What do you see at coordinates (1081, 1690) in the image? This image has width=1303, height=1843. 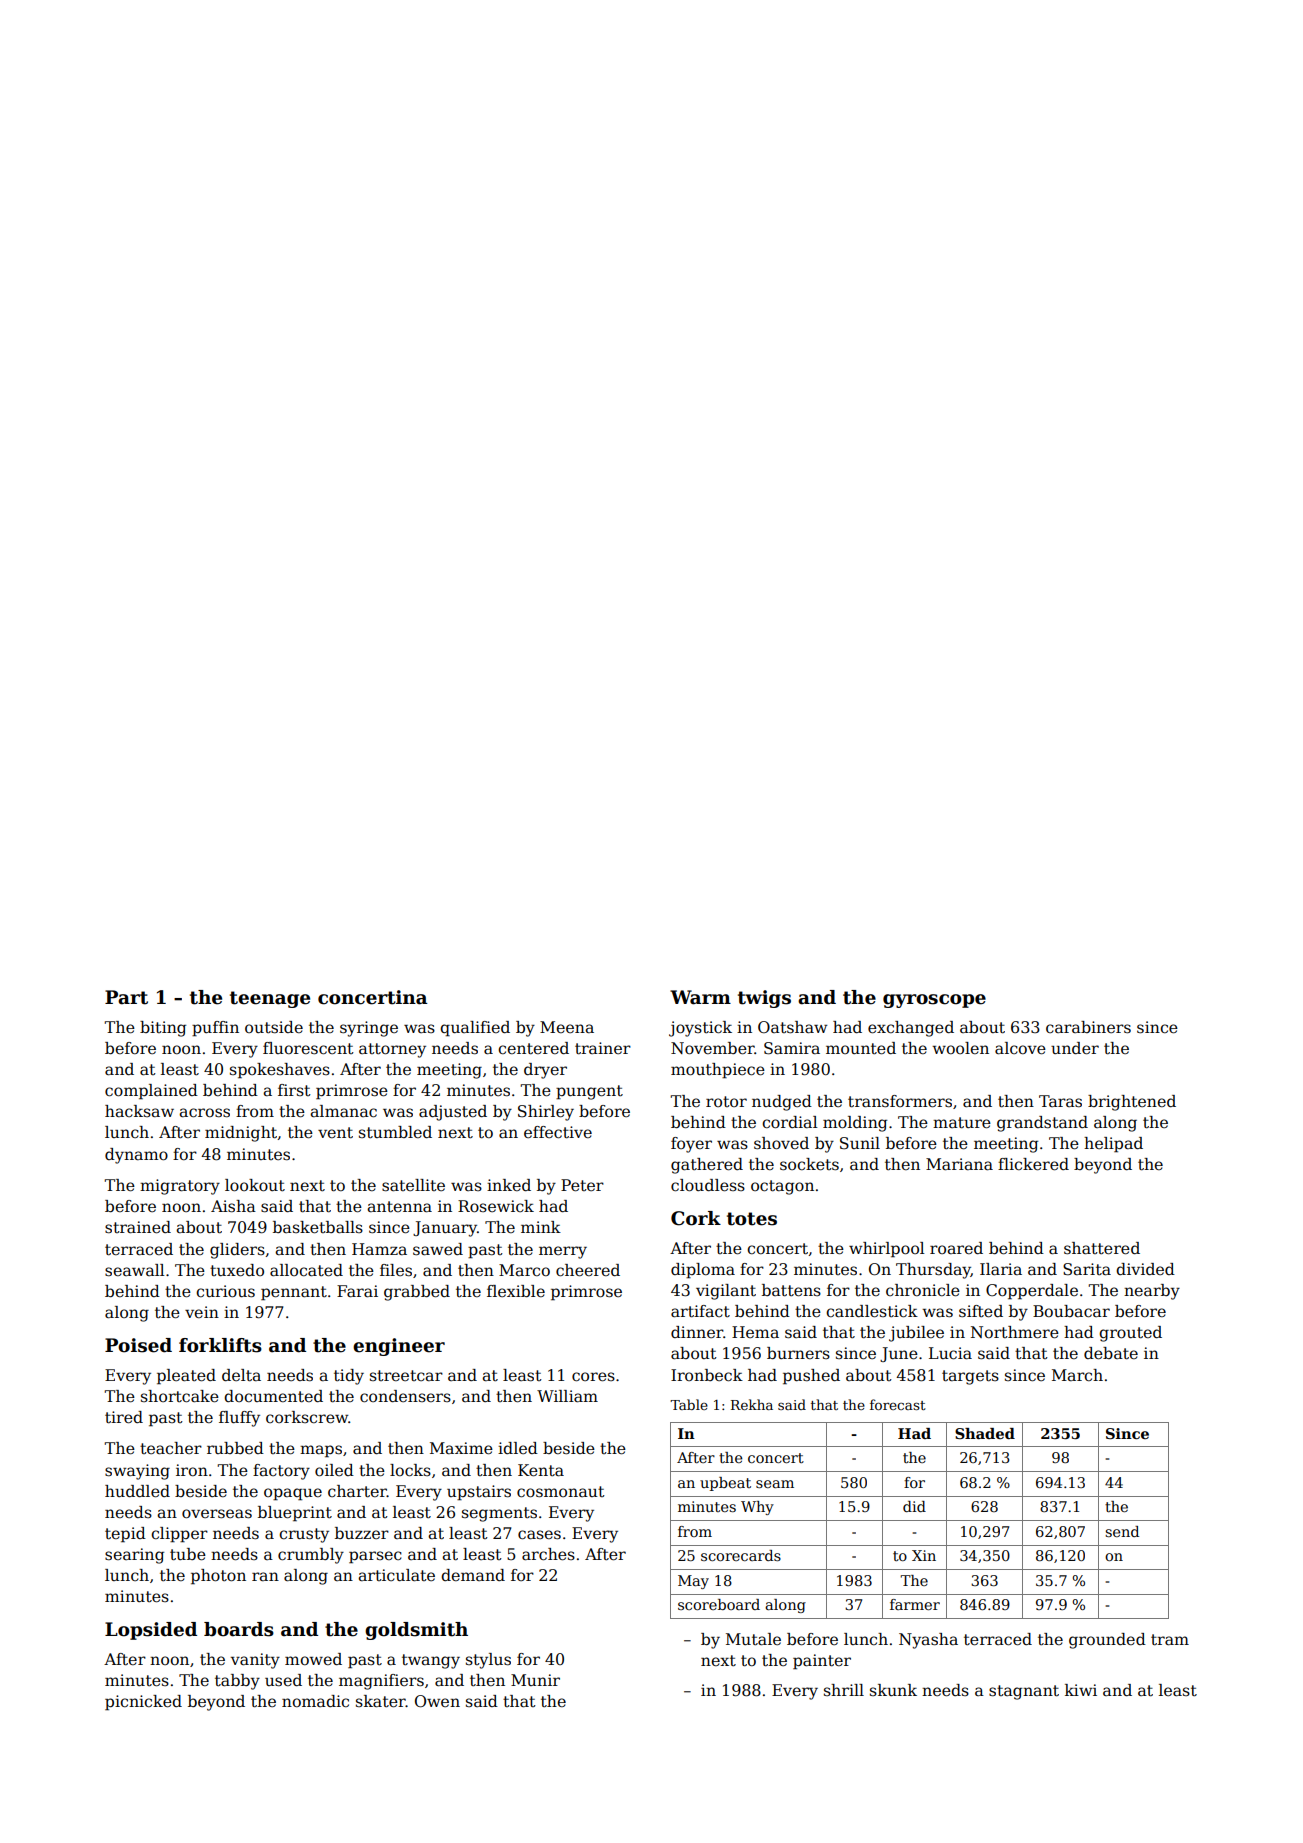 I see `kiwi` at bounding box center [1081, 1690].
